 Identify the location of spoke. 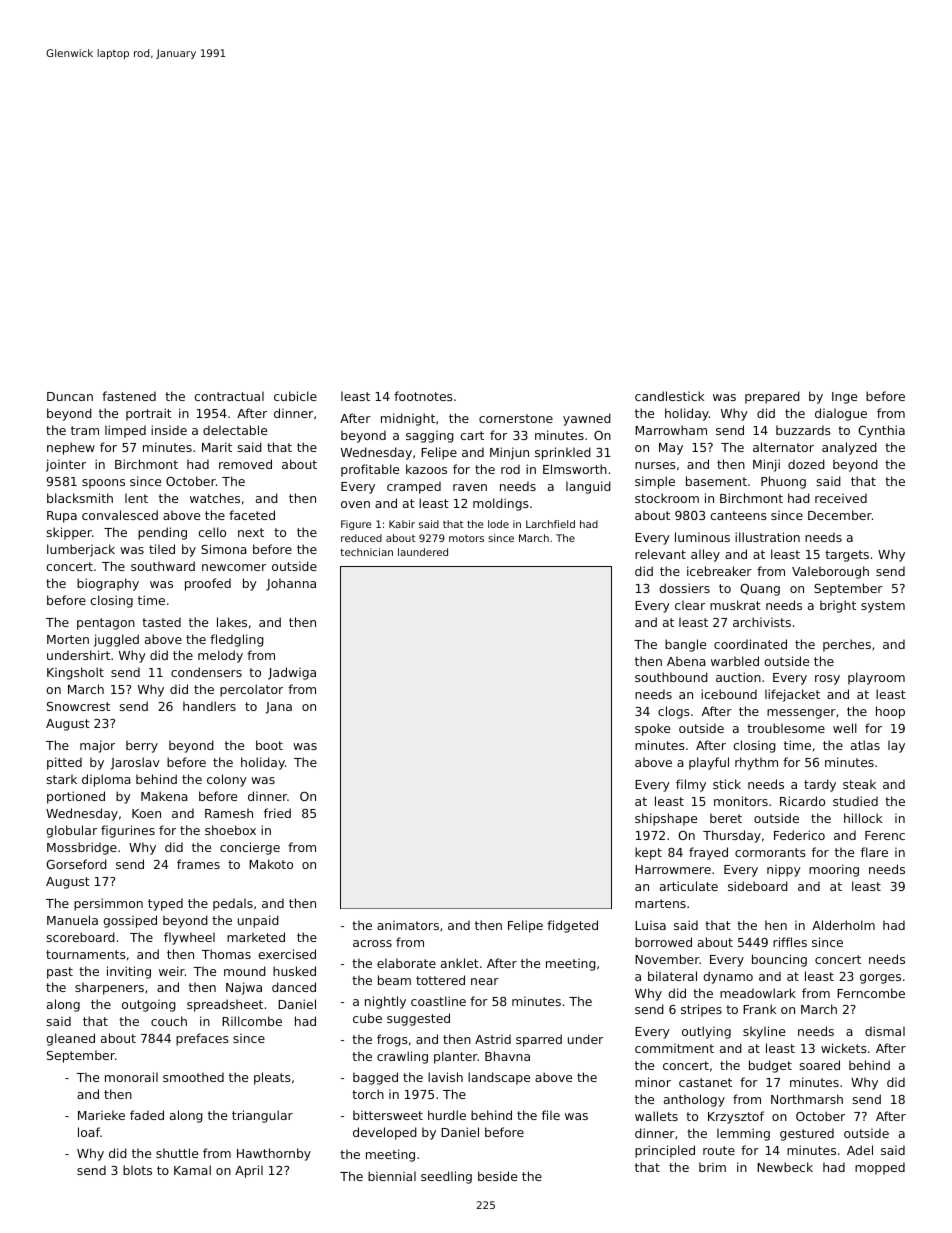
(652, 729).
